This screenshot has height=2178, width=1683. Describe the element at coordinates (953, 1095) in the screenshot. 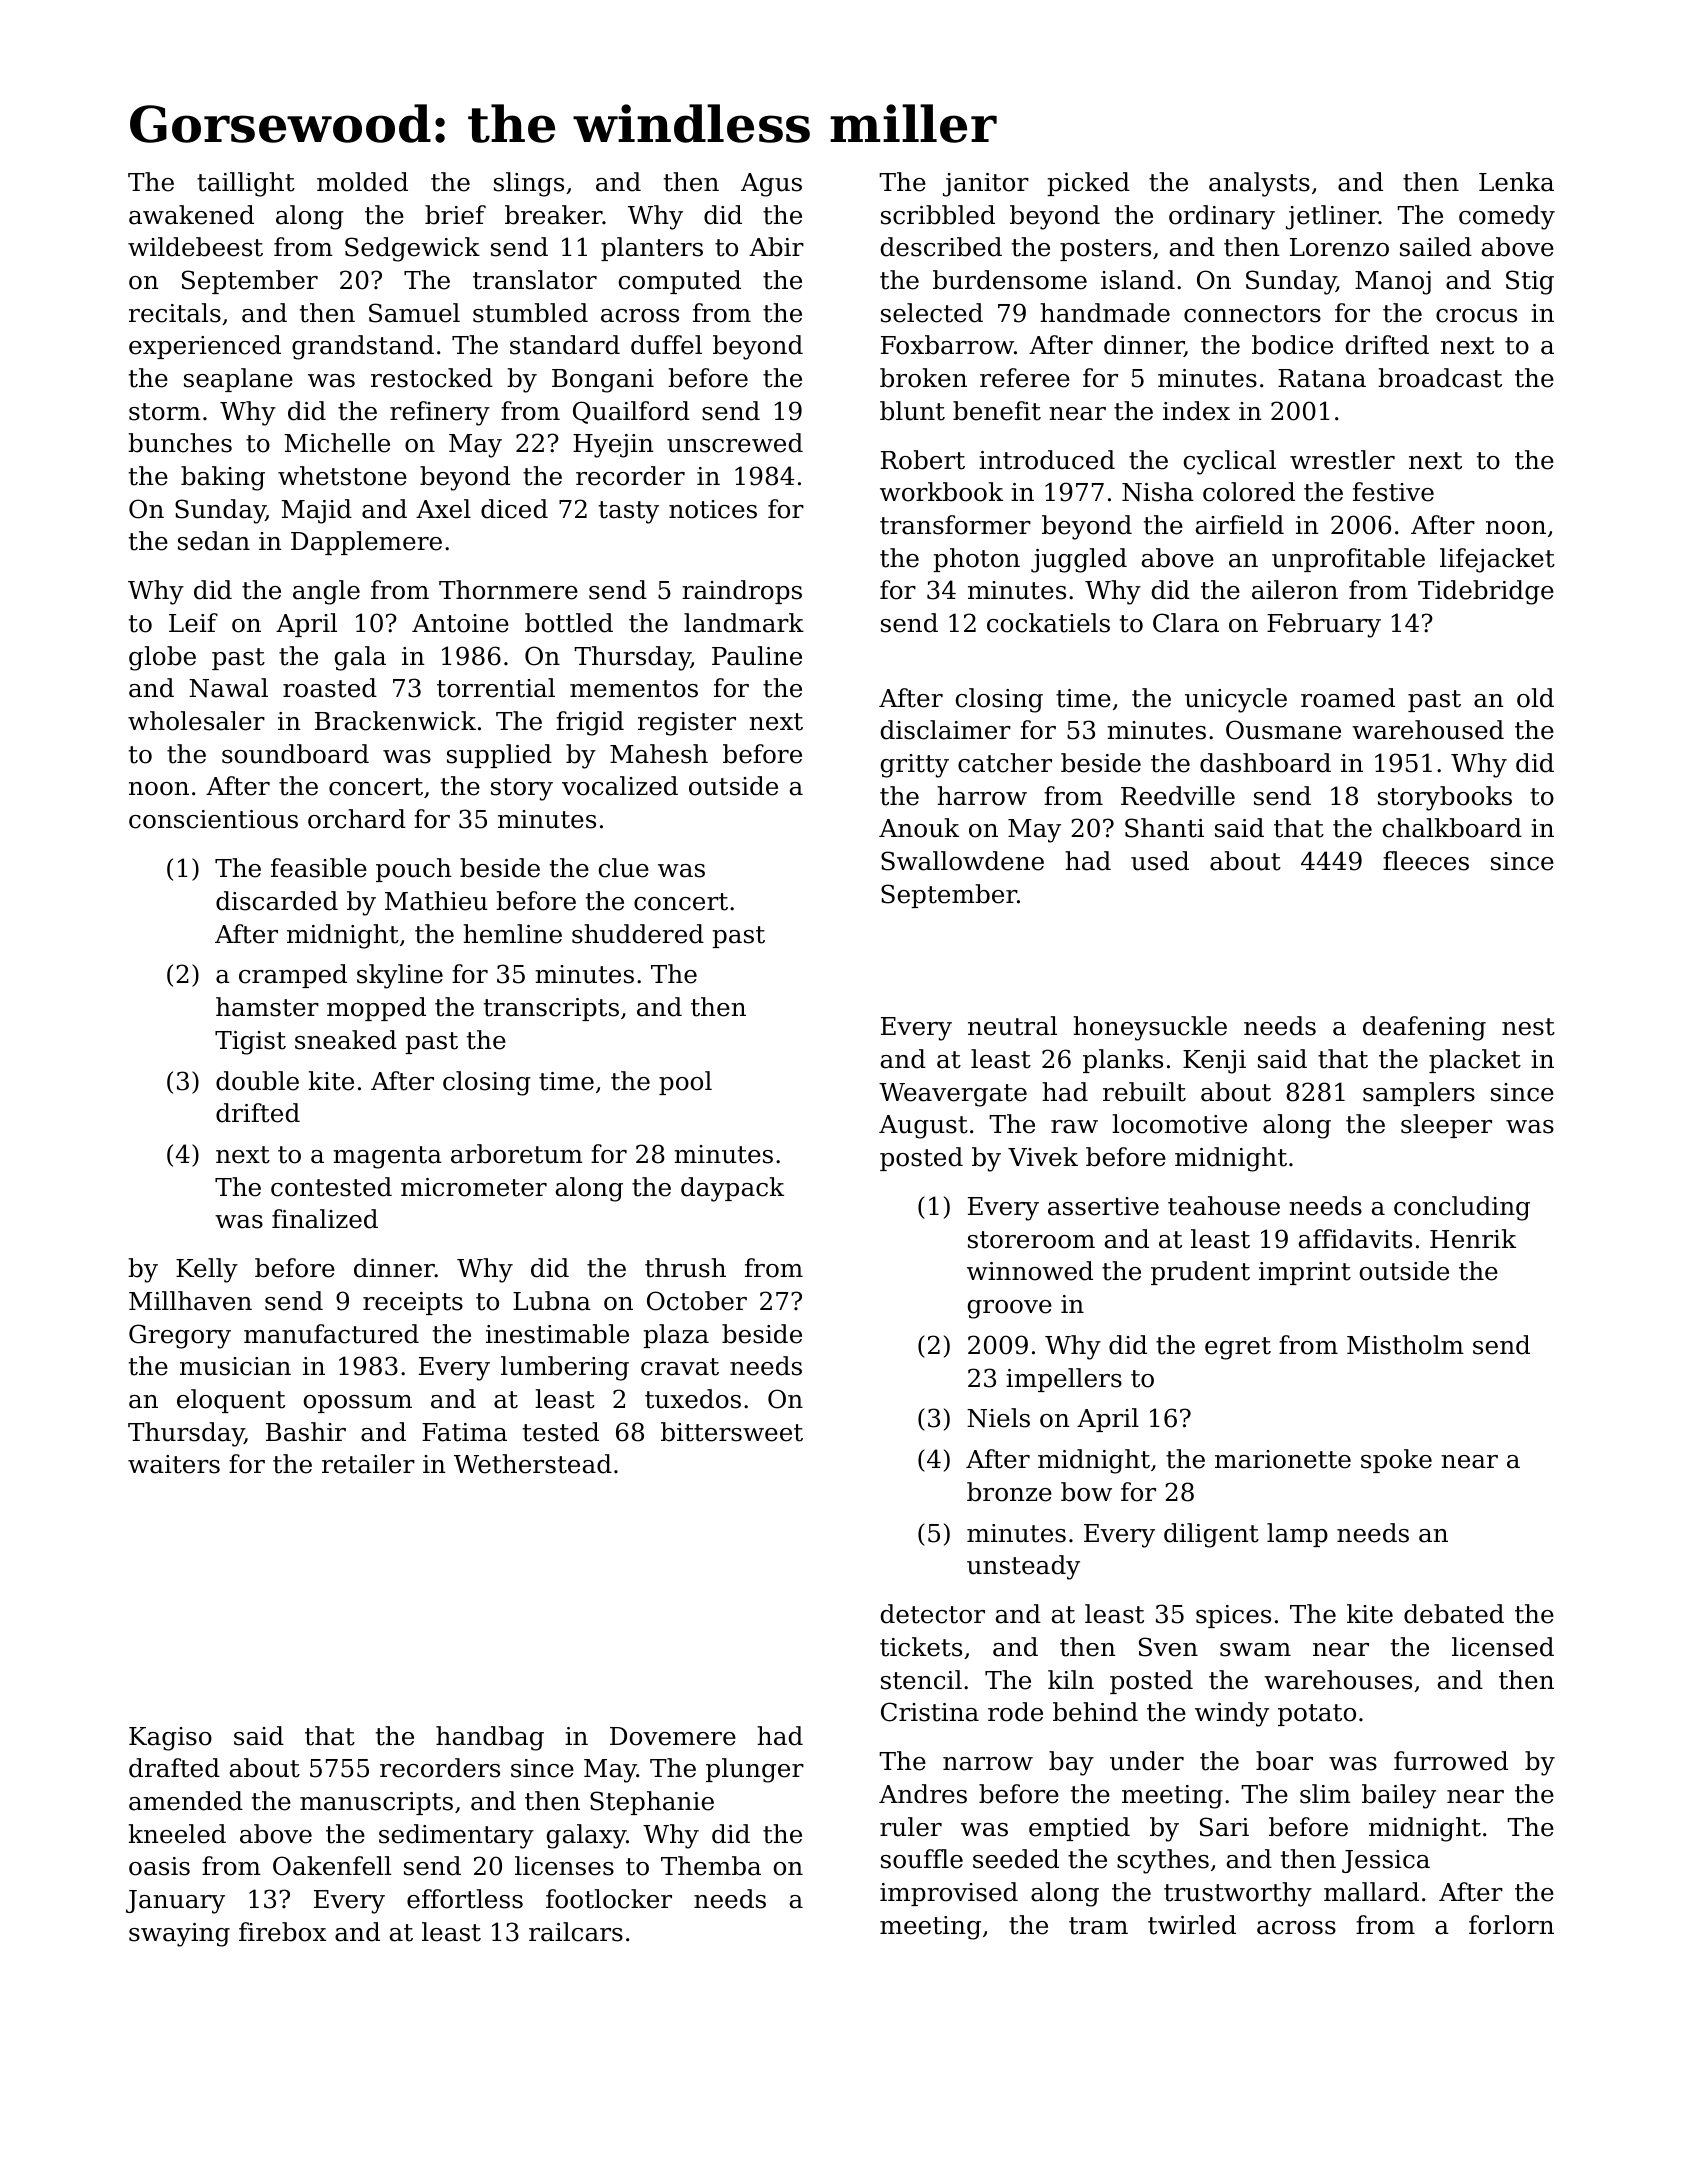

I see `Weavergate` at that location.
